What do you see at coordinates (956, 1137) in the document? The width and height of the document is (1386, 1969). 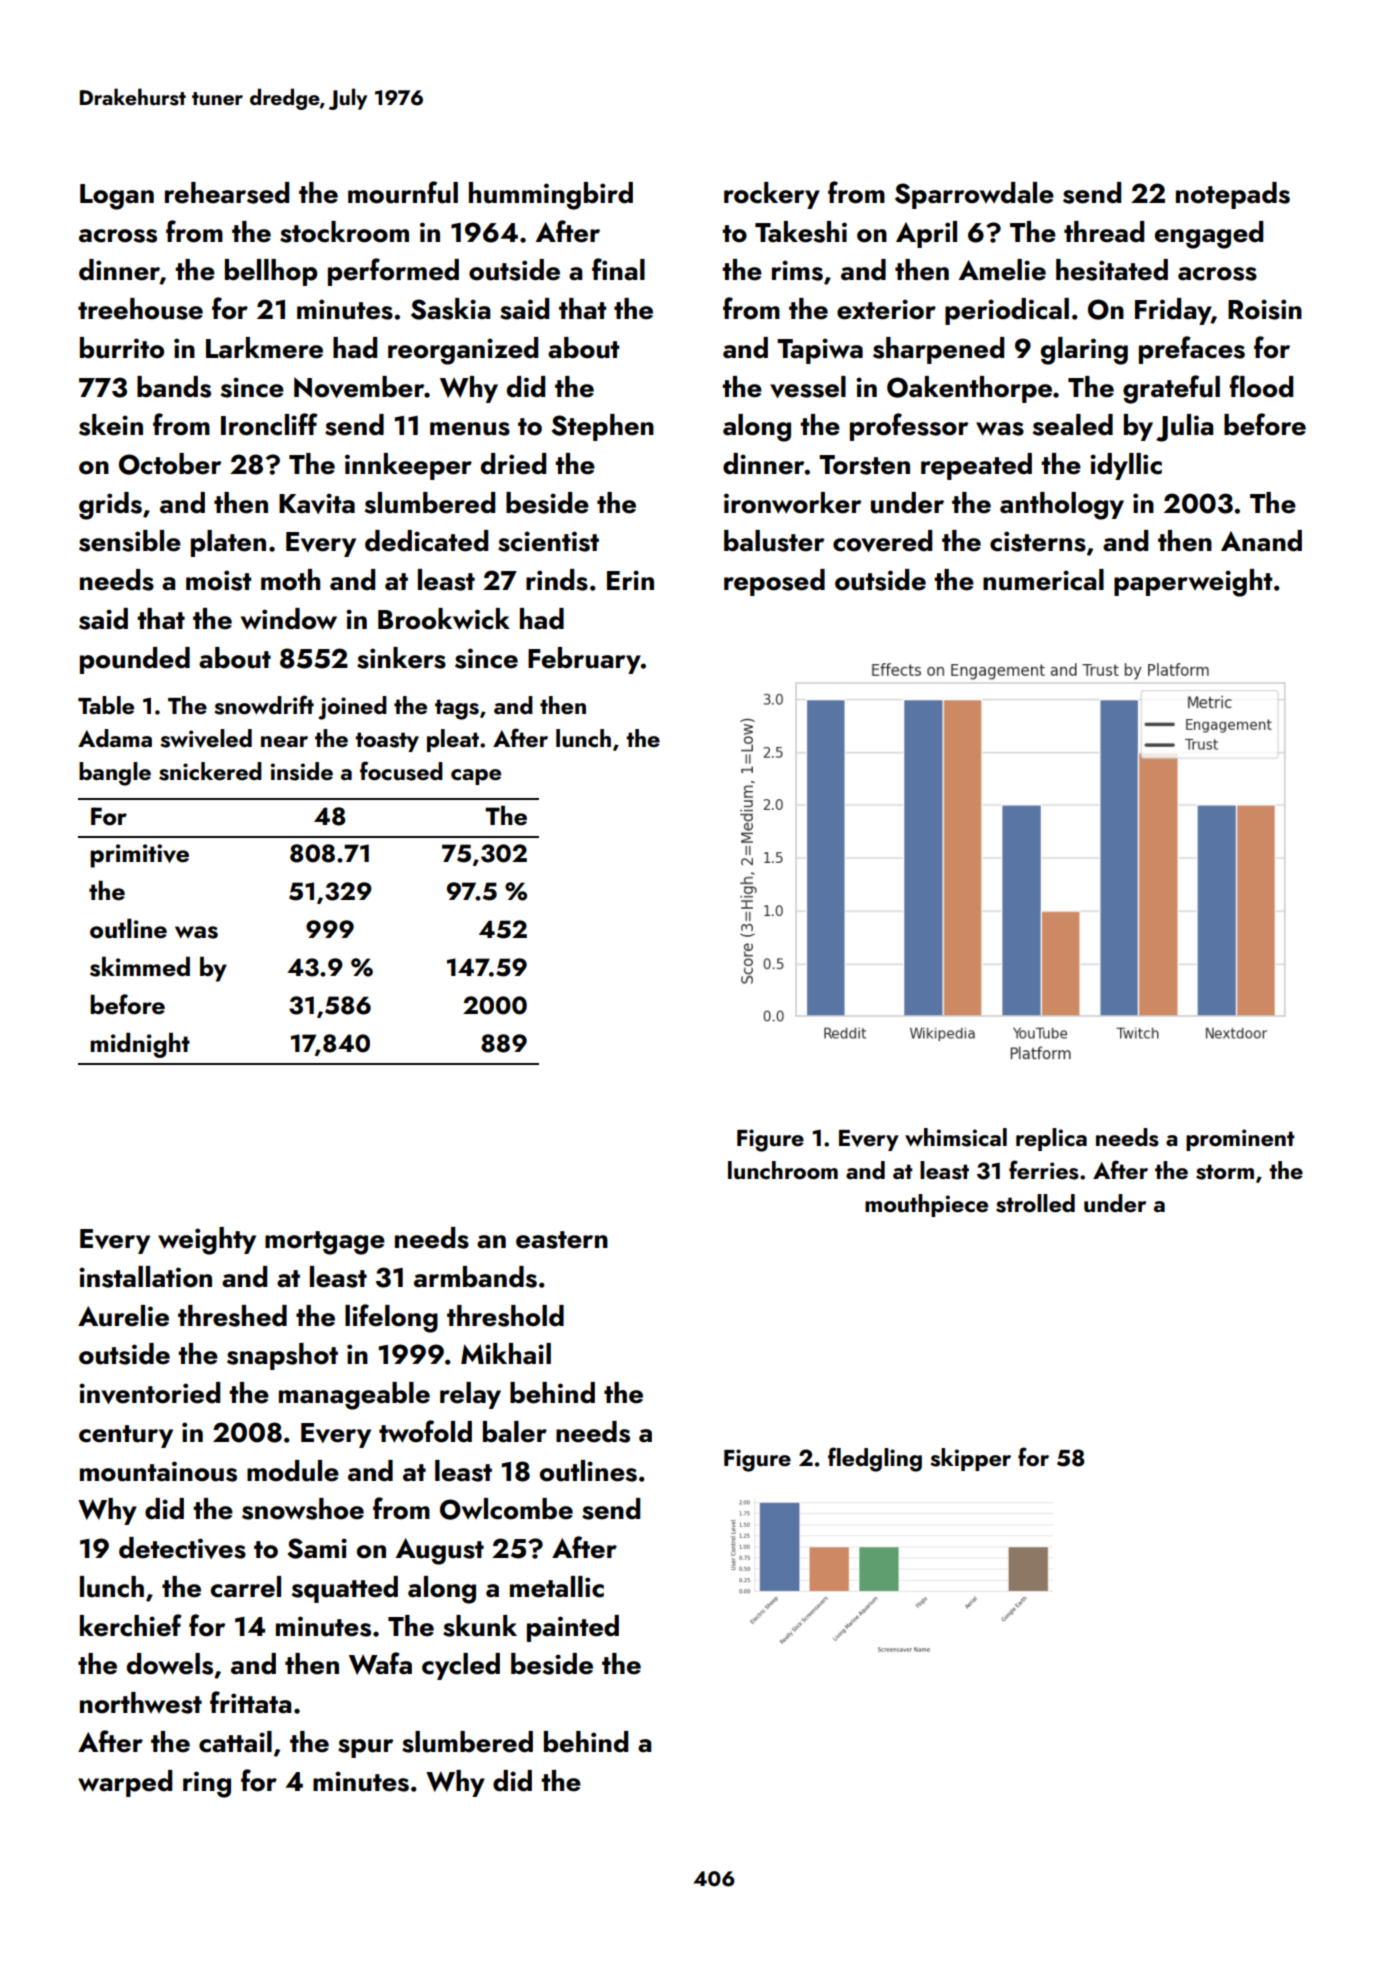 I see `whimsical` at bounding box center [956, 1137].
